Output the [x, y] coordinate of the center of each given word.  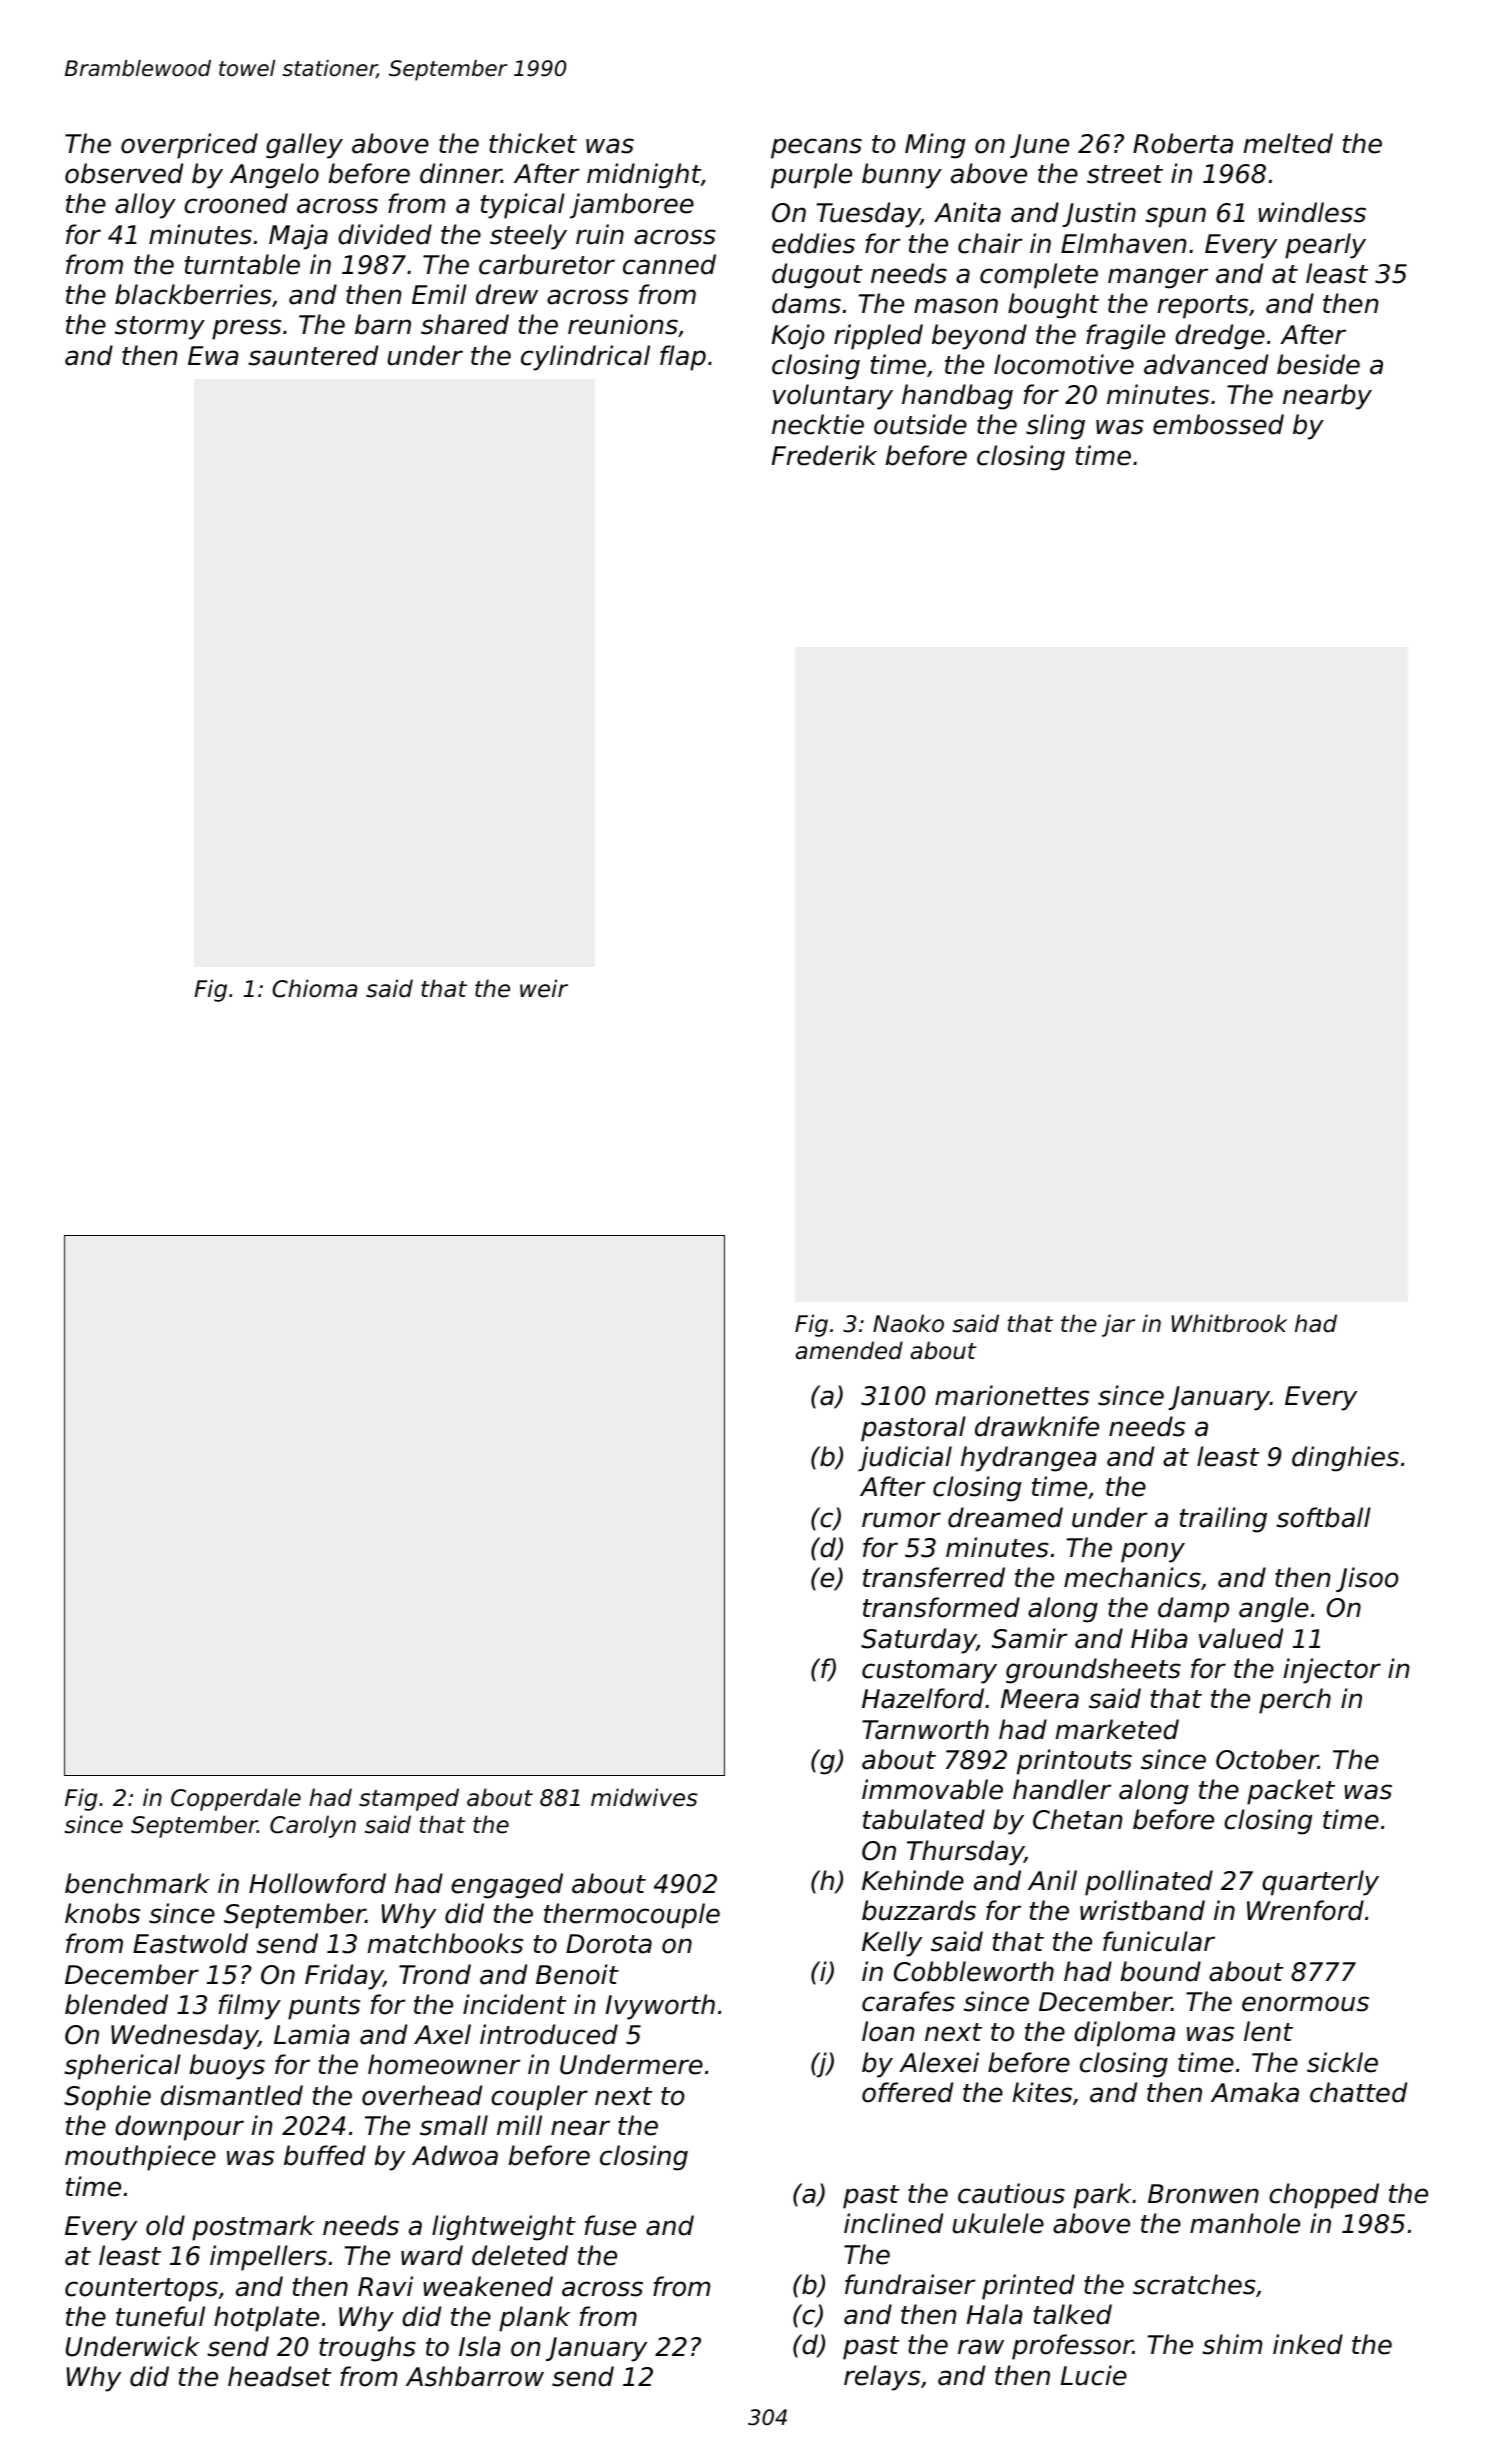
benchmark [137, 1883]
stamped [409, 1799]
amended [849, 1350]
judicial [905, 1459]
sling [1055, 427]
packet [1291, 1792]
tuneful [160, 2316]
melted [1288, 143]
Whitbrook [1229, 1323]
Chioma [314, 988]
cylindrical [585, 358]
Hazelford [923, 1698]
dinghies [1345, 1459]
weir [544, 988]
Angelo [274, 176]
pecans [816, 148]
